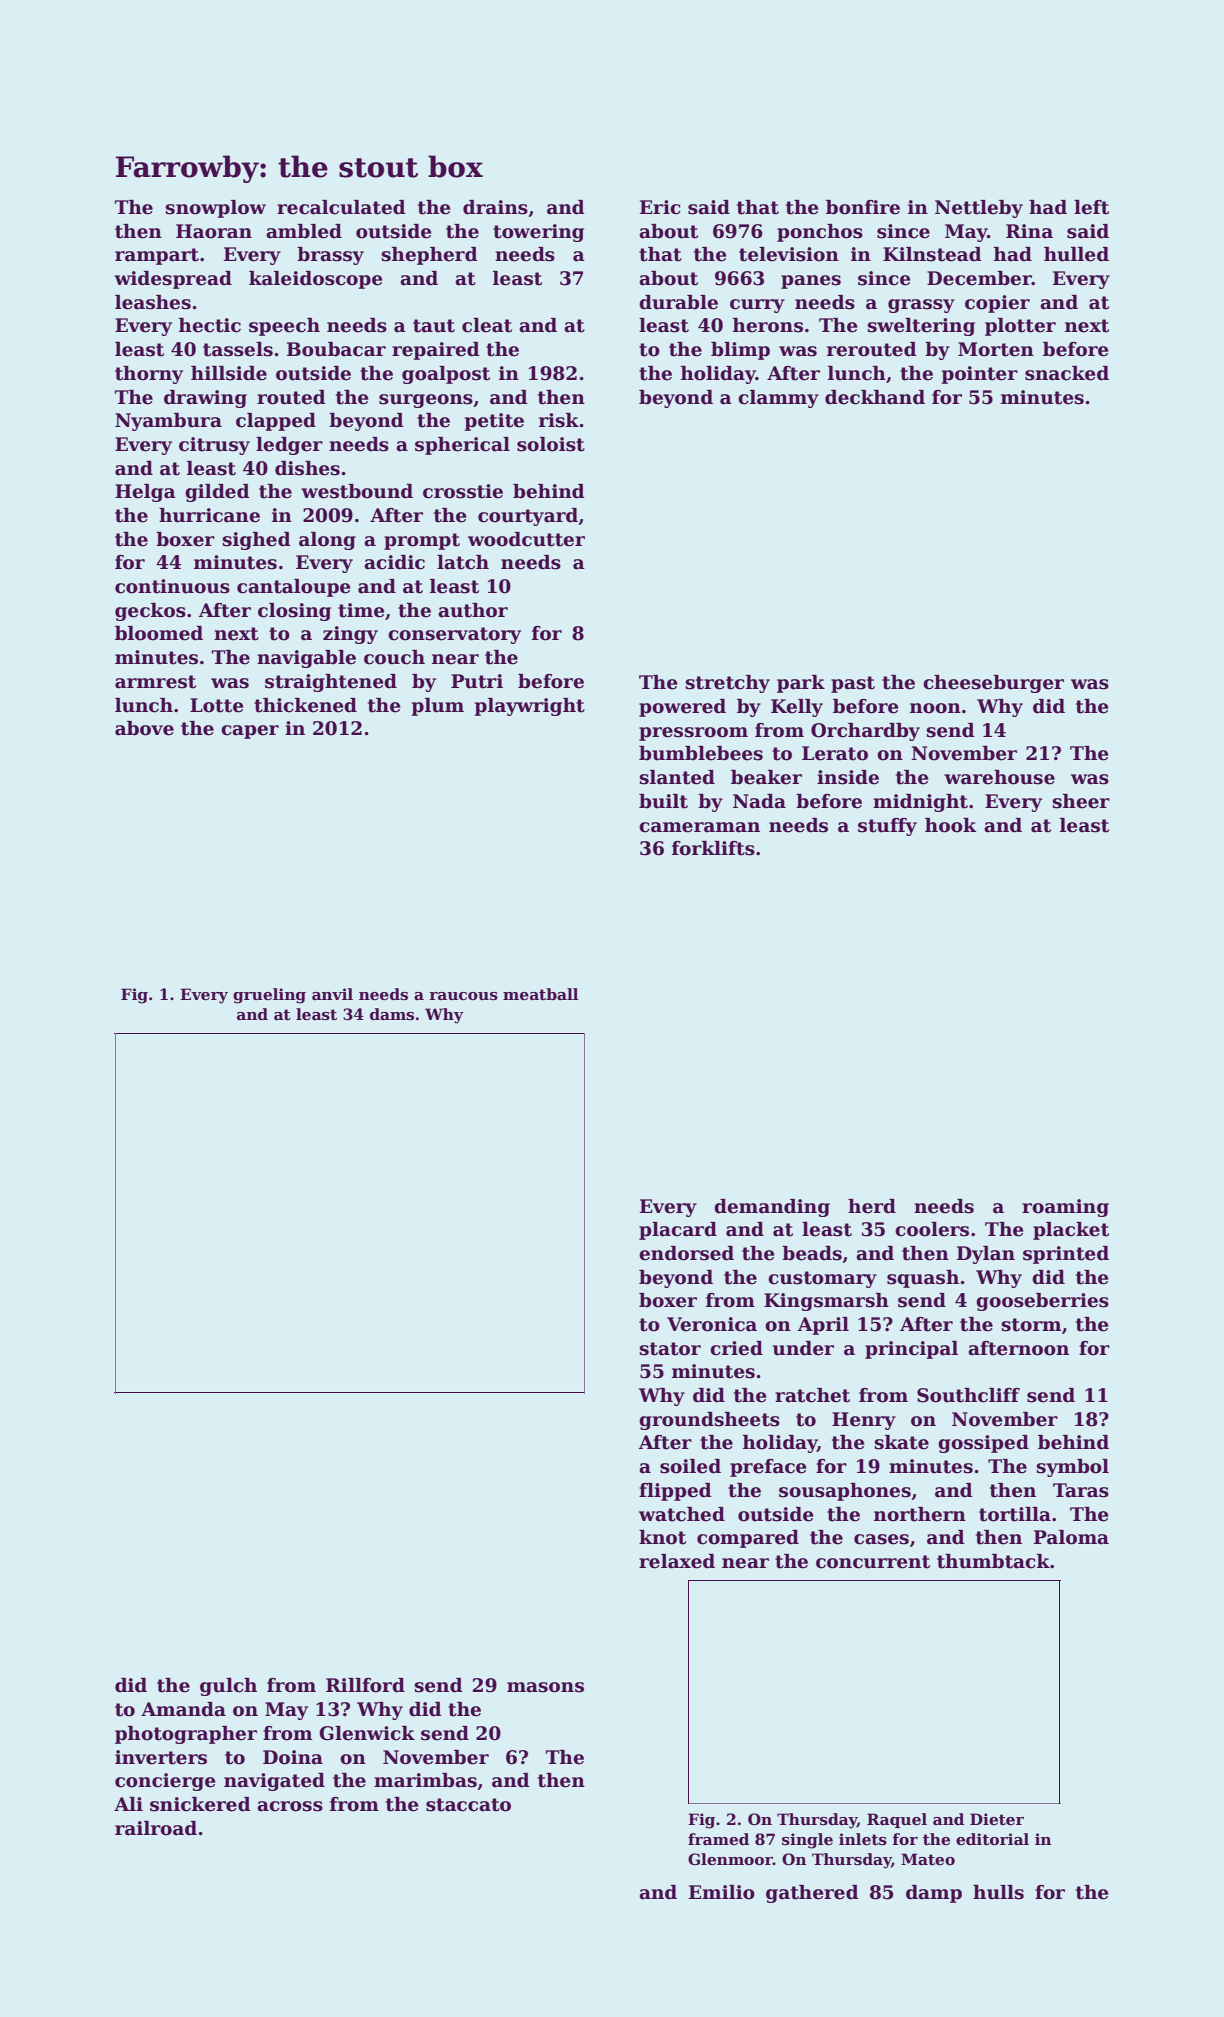 This screenshot has width=1224, height=2017. Describe the element at coordinates (183, 1709) in the screenshot. I see `Amanda` at that location.
